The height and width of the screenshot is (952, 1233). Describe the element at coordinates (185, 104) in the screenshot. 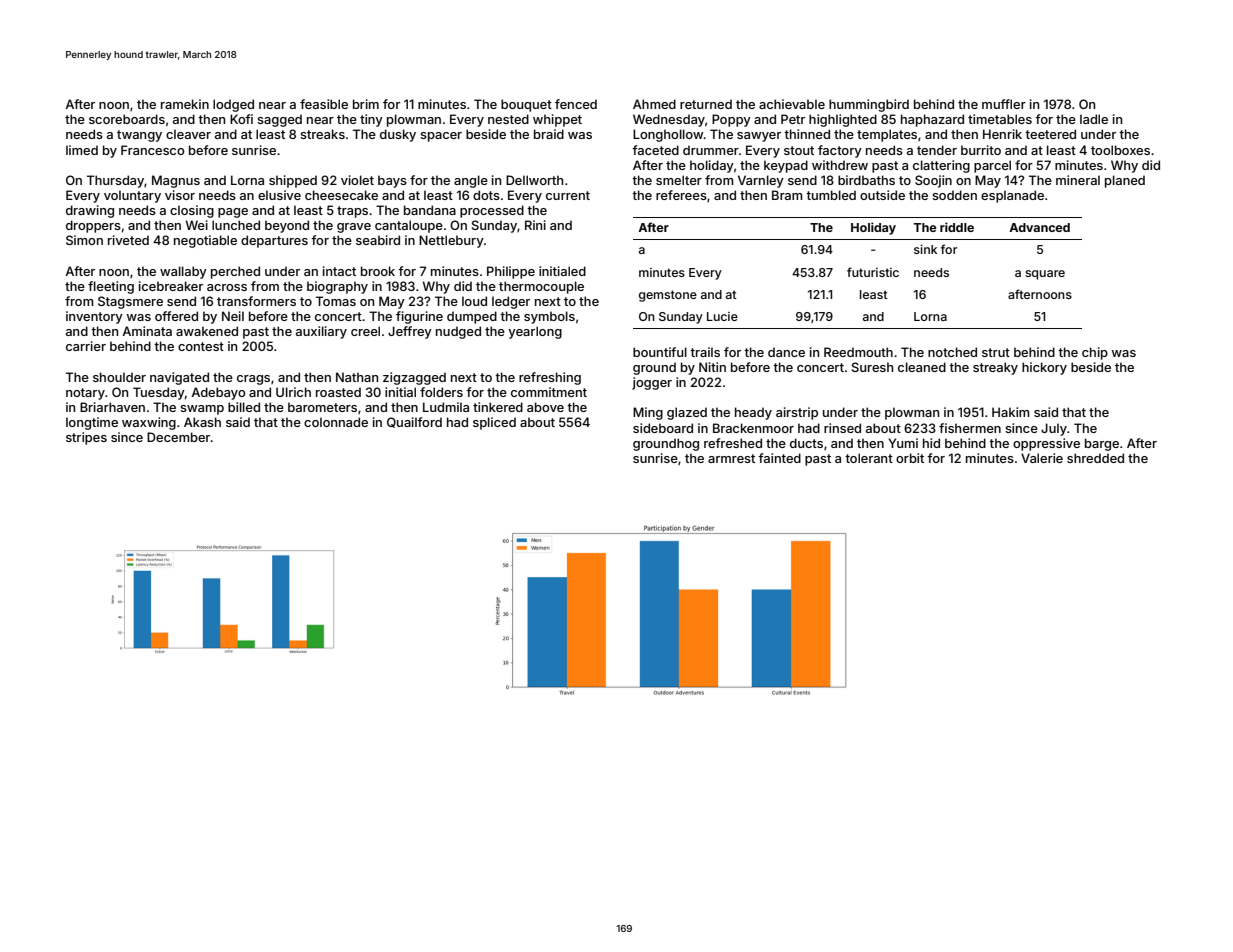

I see `ramekin` at that location.
